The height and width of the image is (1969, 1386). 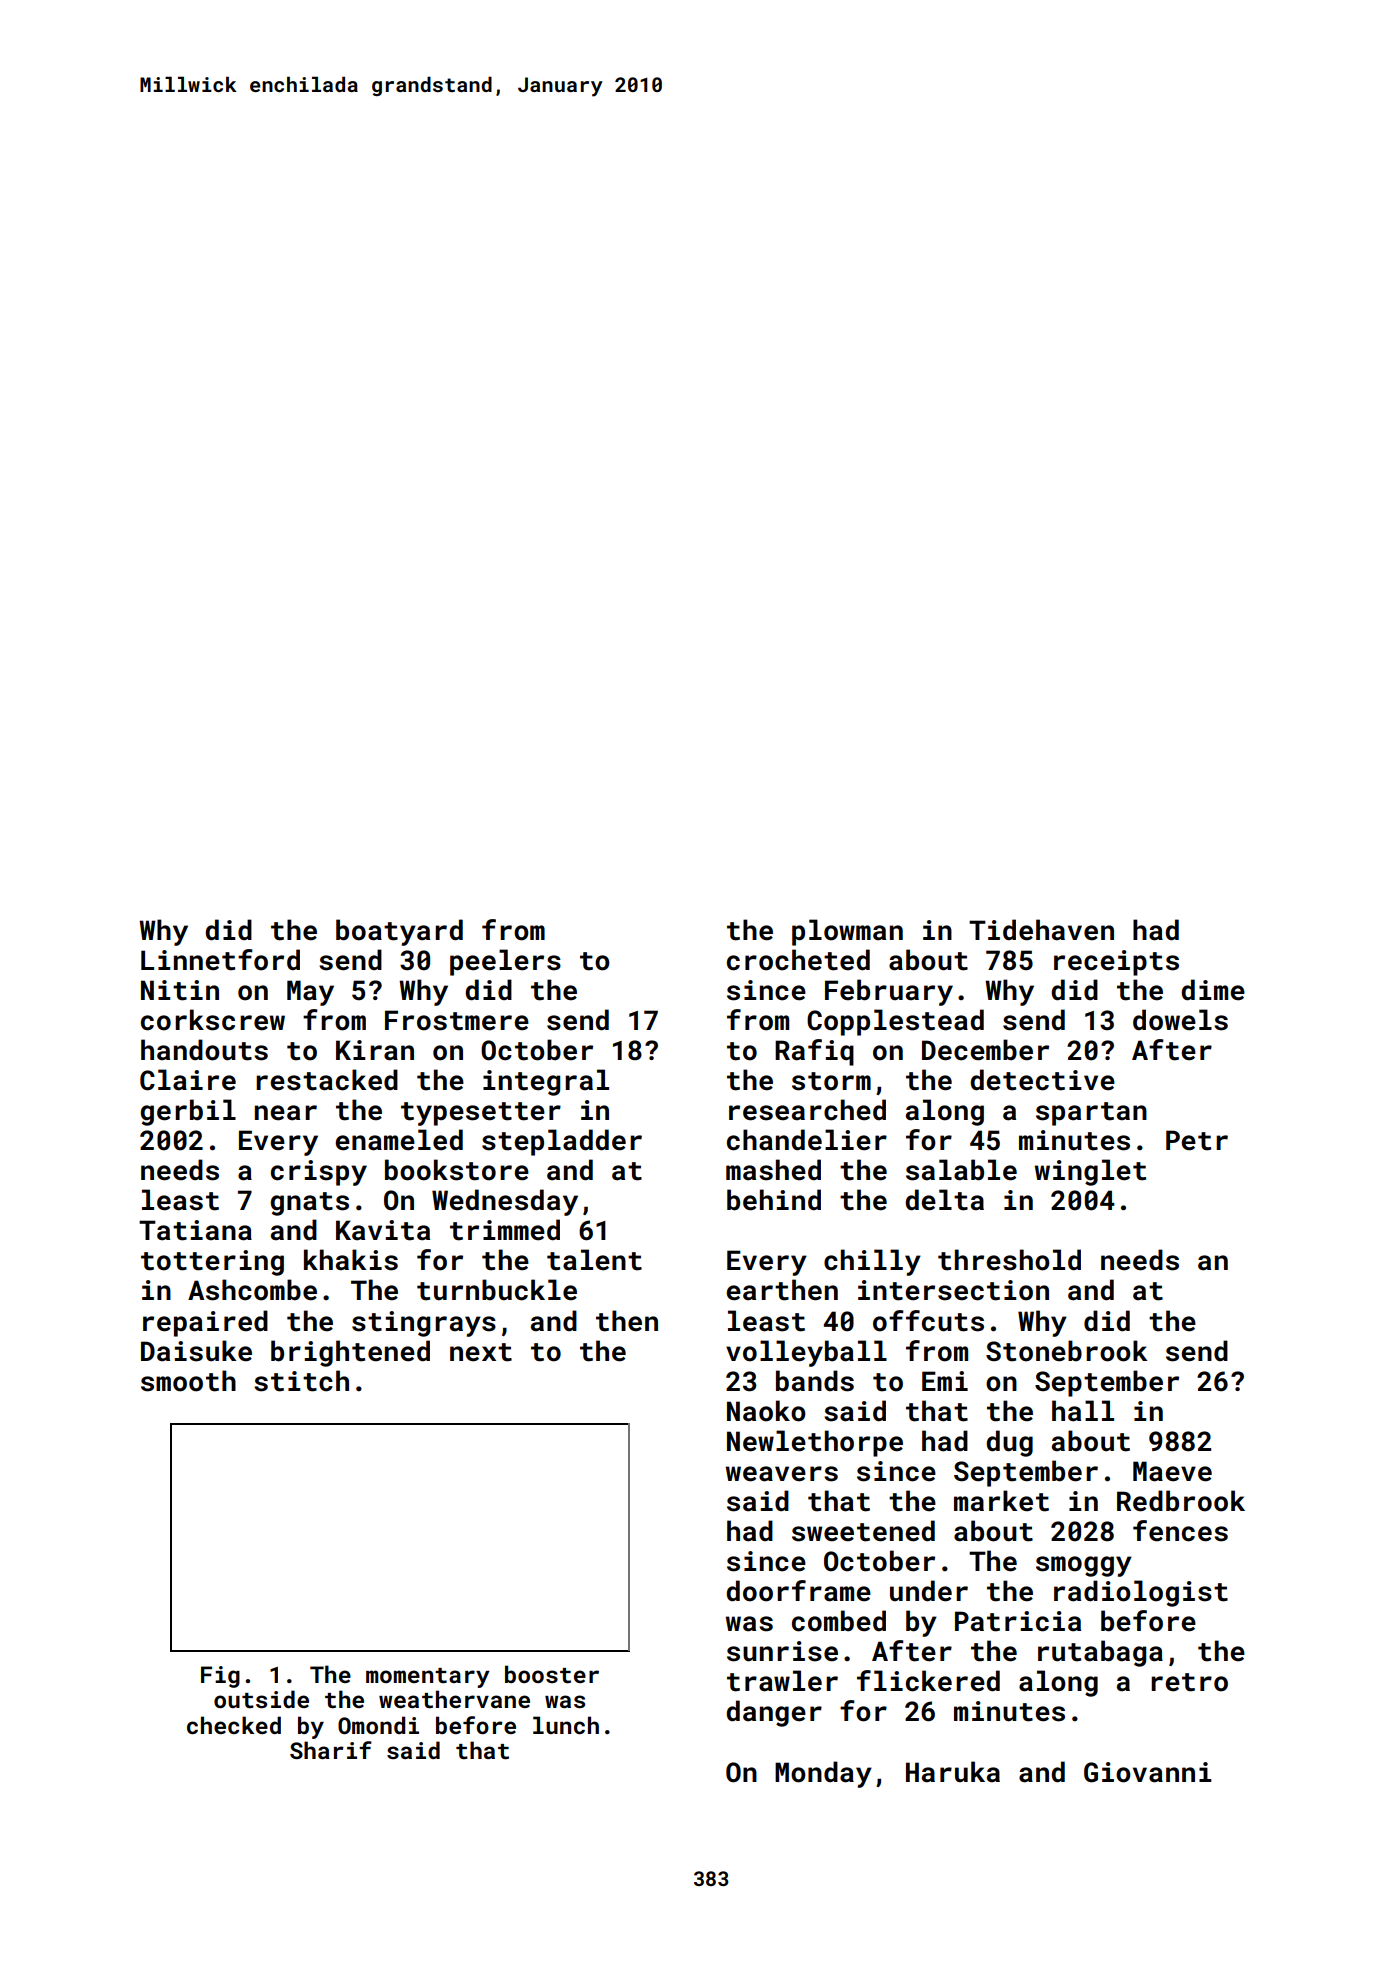 I want to click on May, so click(x=310, y=993).
